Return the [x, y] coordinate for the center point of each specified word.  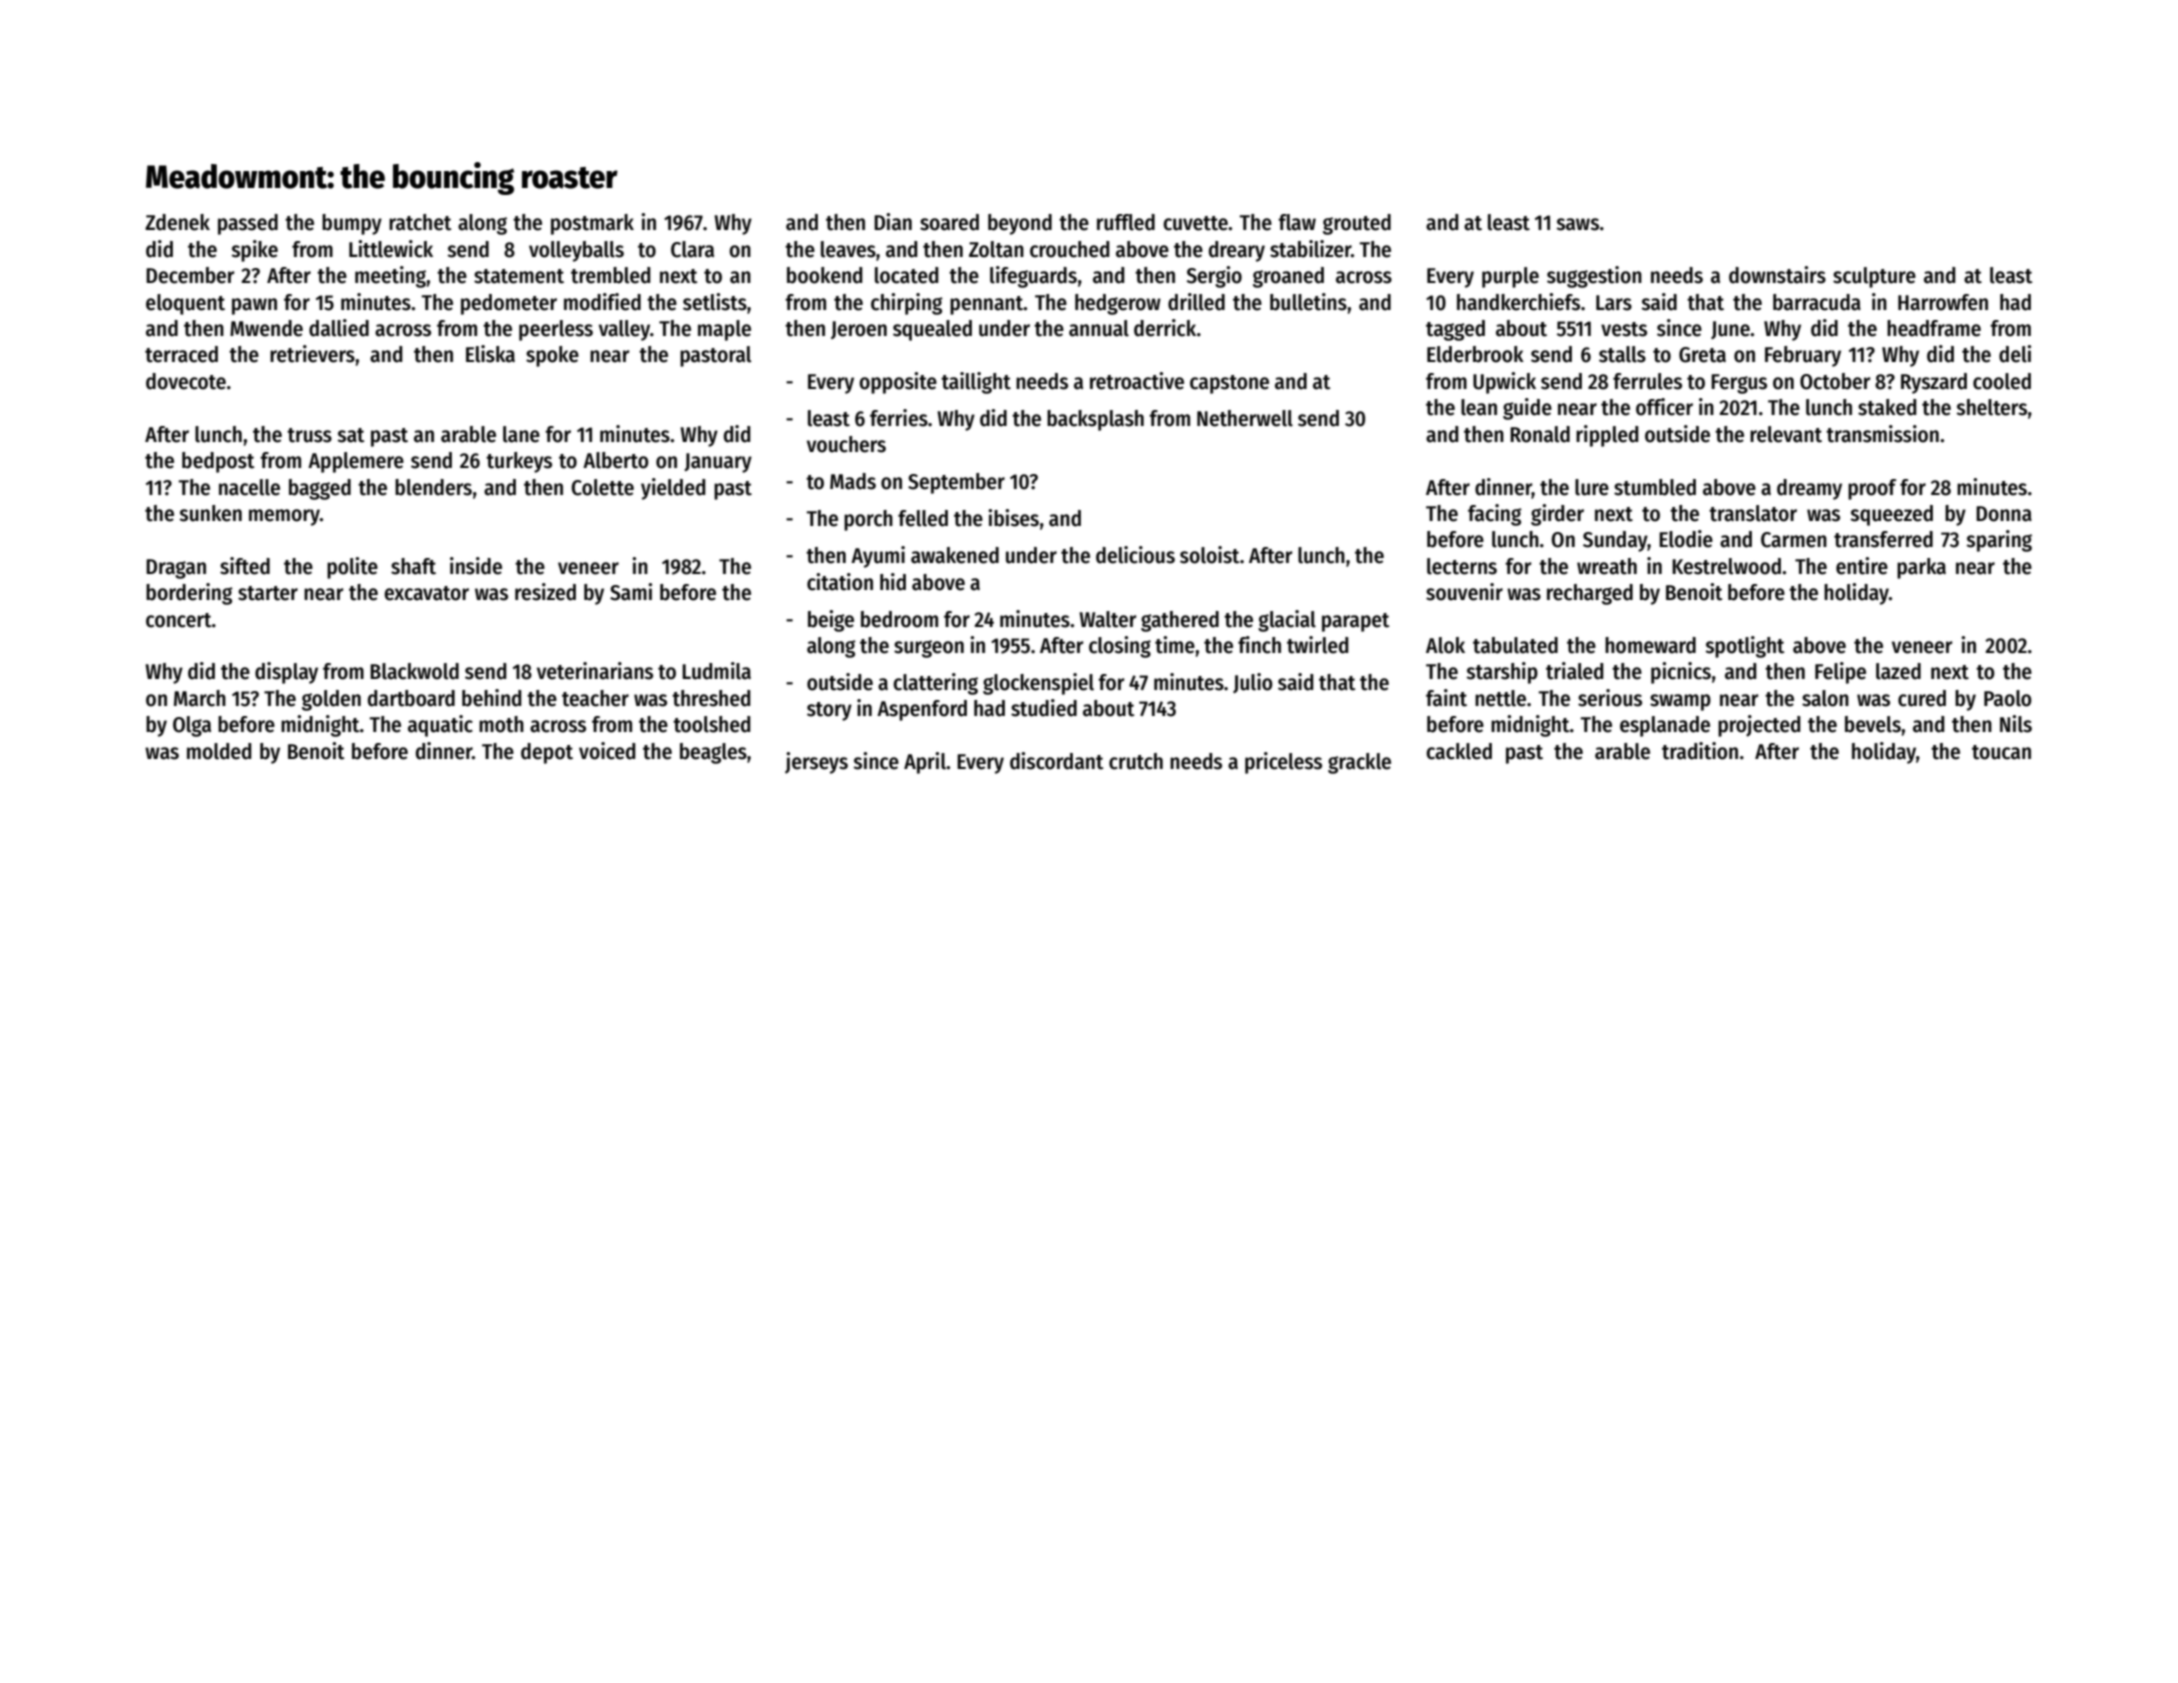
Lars [1614, 303]
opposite [898, 383]
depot [547, 753]
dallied [339, 328]
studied [1044, 708]
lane [521, 434]
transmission [1882, 434]
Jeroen [859, 330]
